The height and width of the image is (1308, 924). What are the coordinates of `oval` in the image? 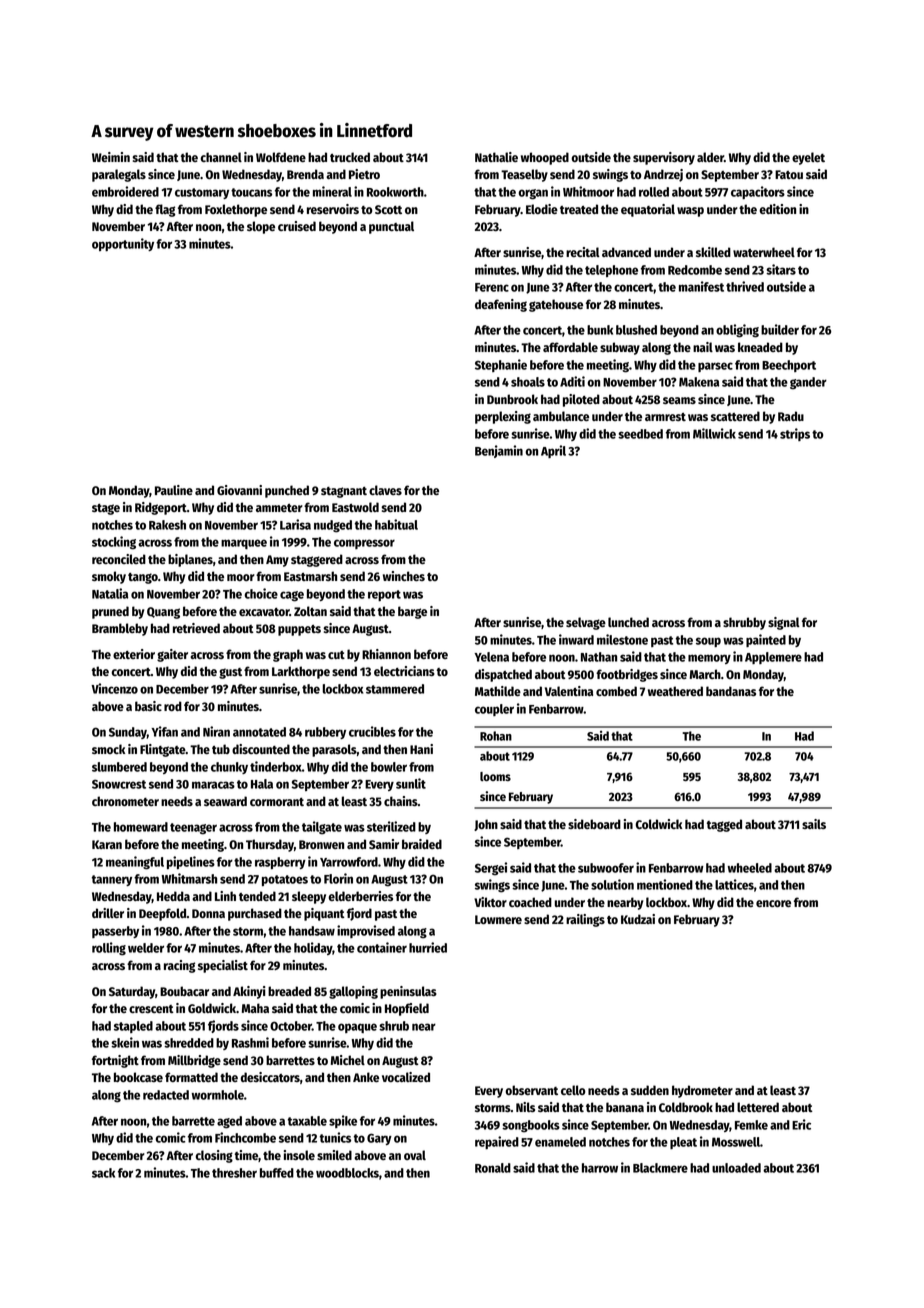 It's located at (415, 1155).
